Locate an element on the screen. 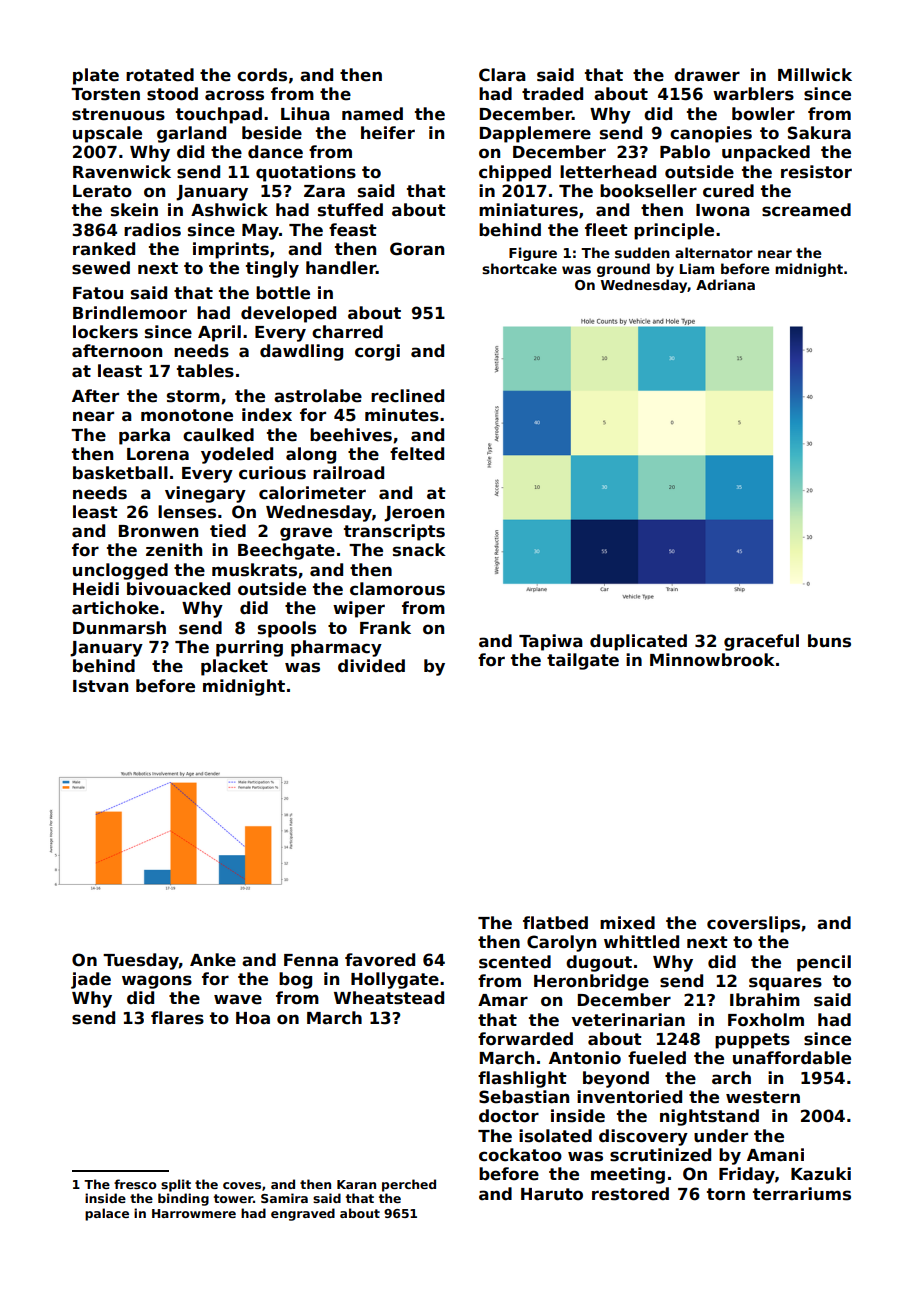 Image resolution: width=924 pixels, height=1311 pixels. placket is located at coordinates (234, 667).
